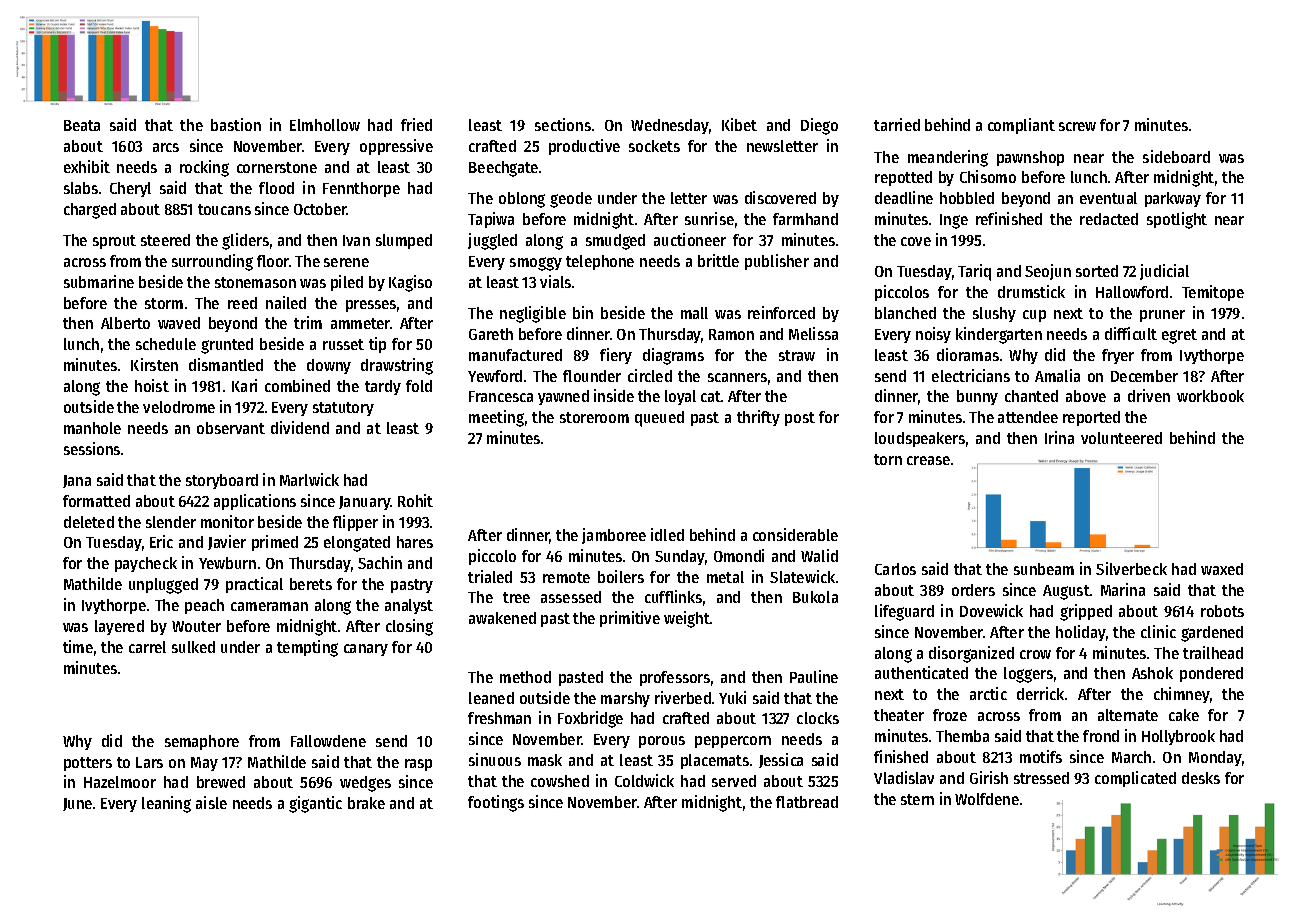 This page has width=1308, height=924. What do you see at coordinates (662, 742) in the page?
I see `porous` at bounding box center [662, 742].
